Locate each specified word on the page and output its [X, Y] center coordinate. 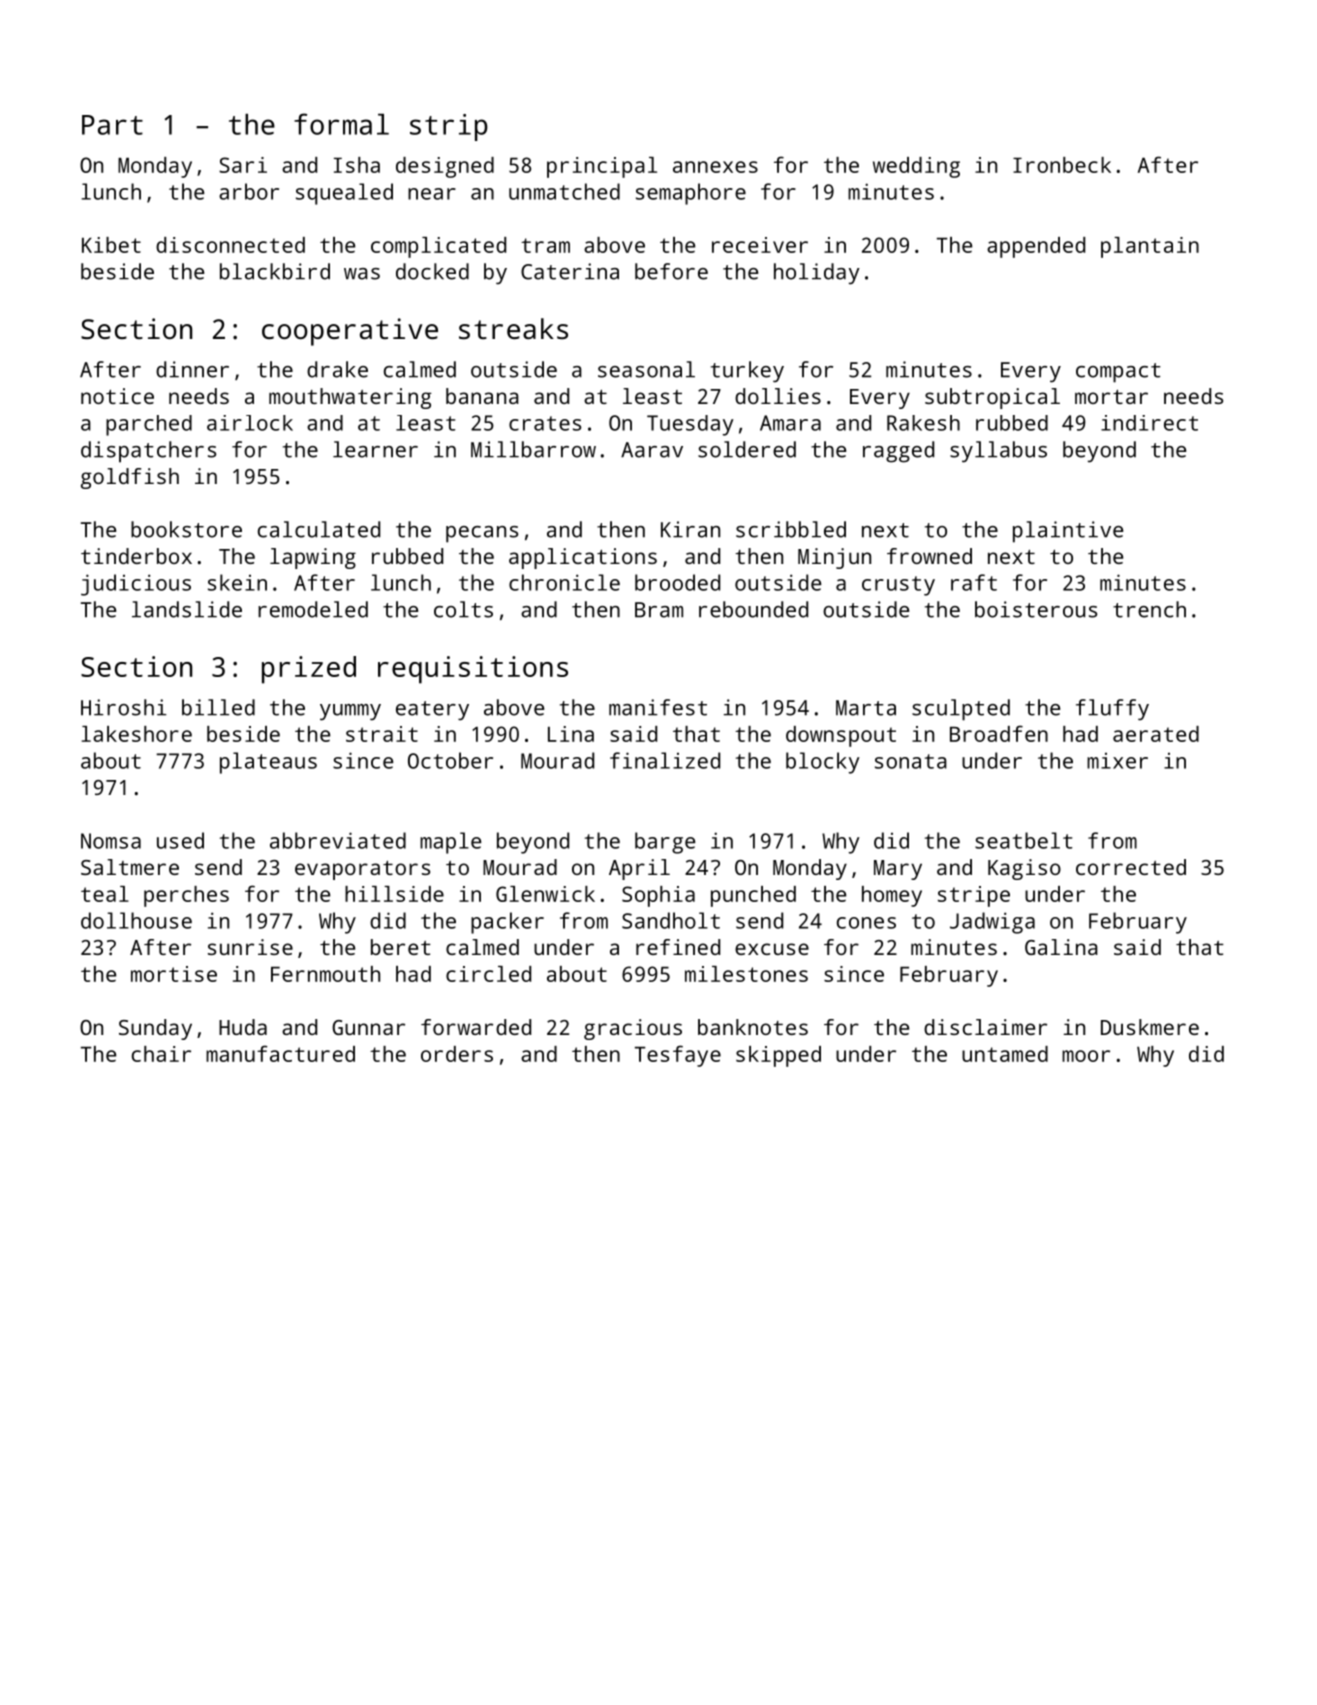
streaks [513, 329]
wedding [916, 167]
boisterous [1036, 609]
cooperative [350, 332]
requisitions [473, 670]
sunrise [250, 947]
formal [341, 124]
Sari [243, 165]
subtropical [992, 398]
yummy [350, 712]
